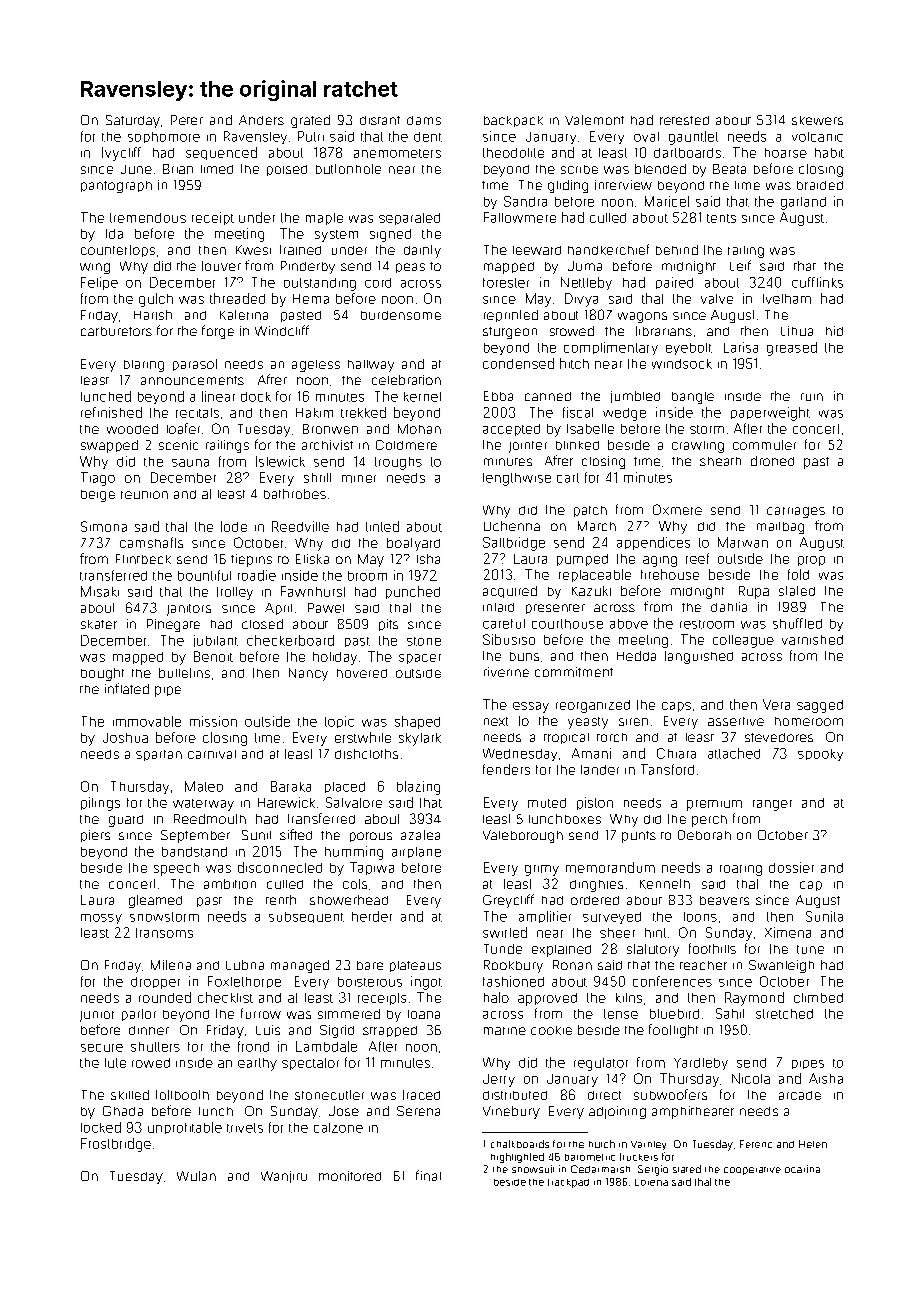 Image resolution: width=924 pixels, height=1314 pixels. What do you see at coordinates (300, 966) in the document?
I see `managed` at bounding box center [300, 966].
